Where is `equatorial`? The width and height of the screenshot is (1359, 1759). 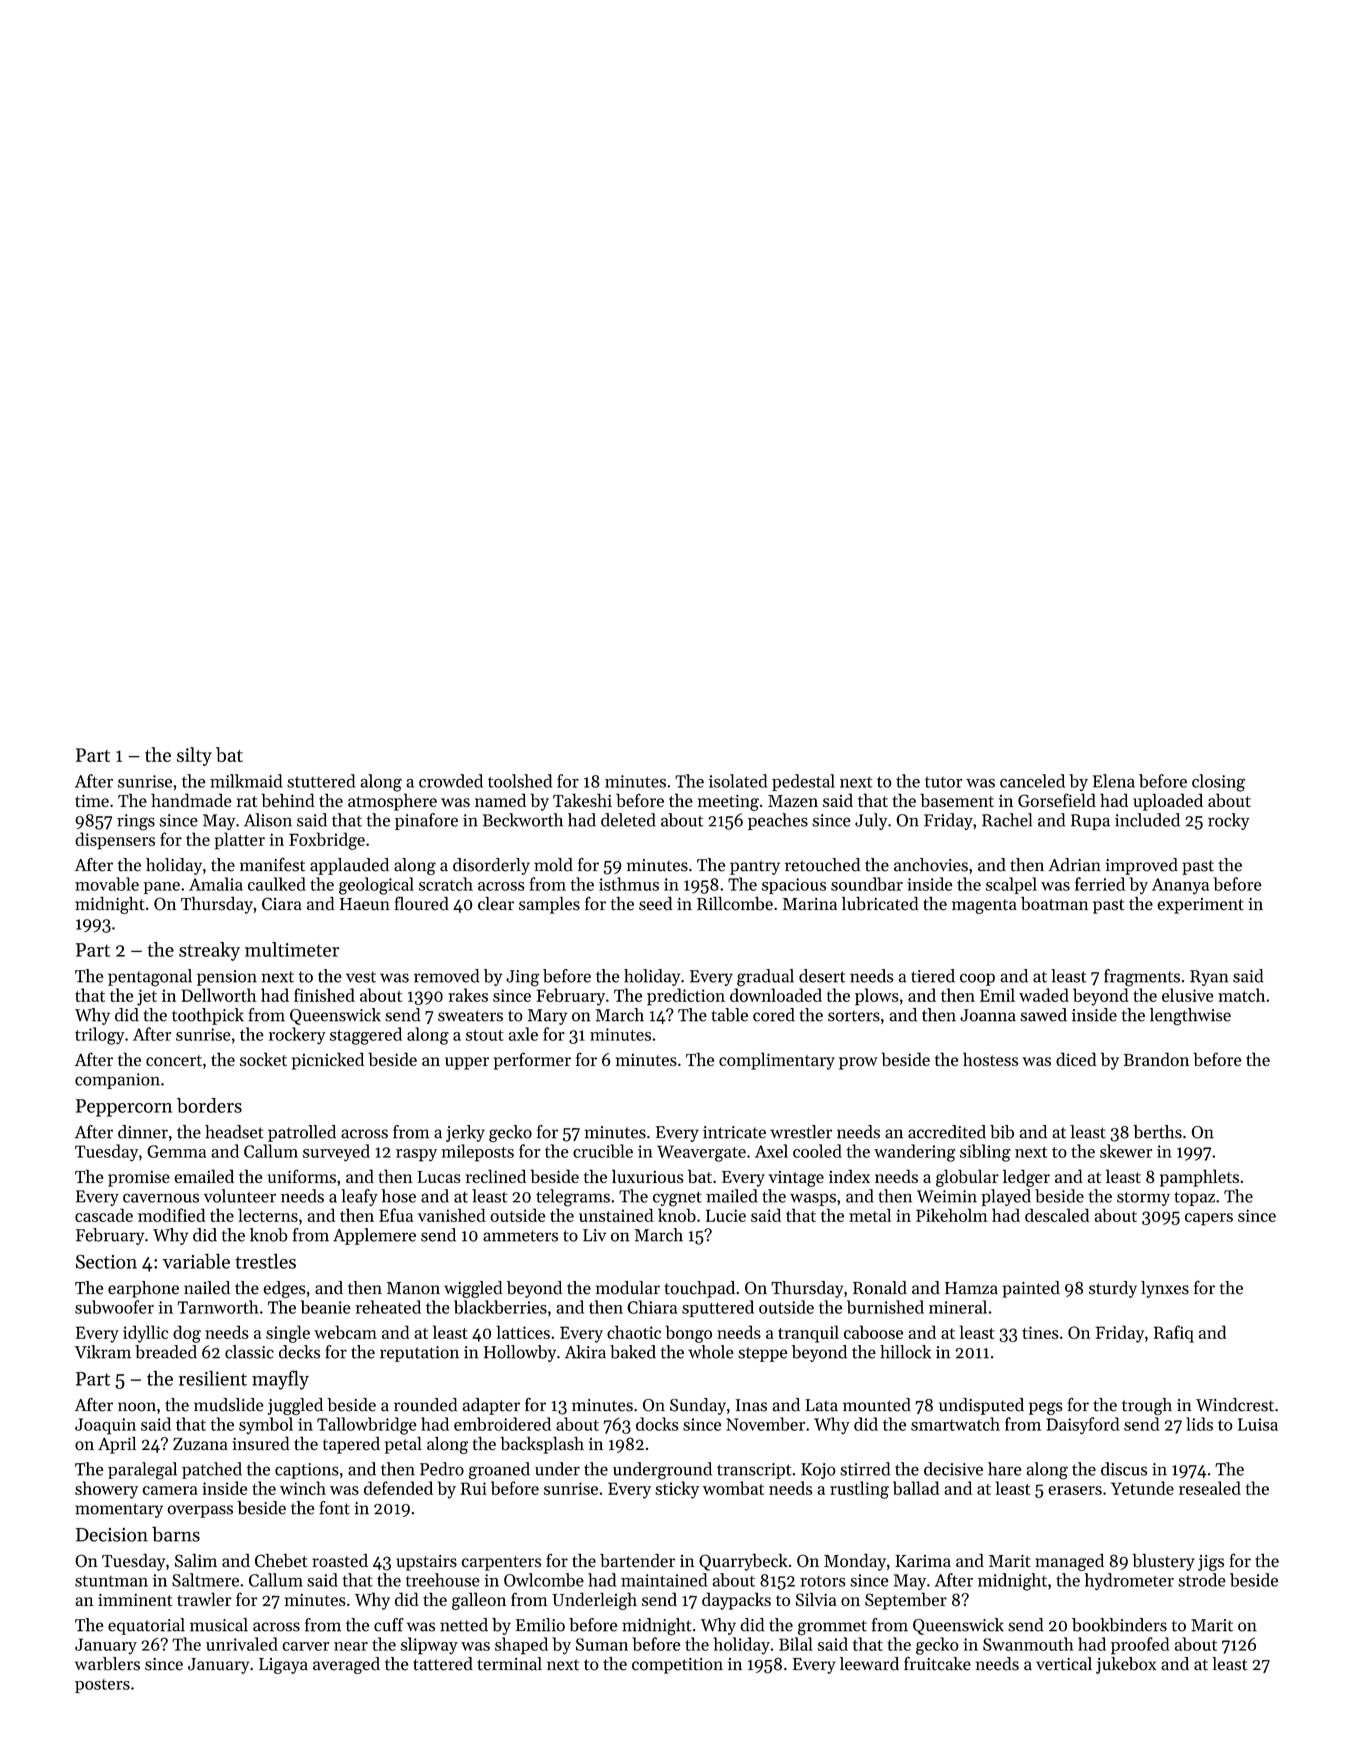 equatorial is located at coordinates (146, 1626).
